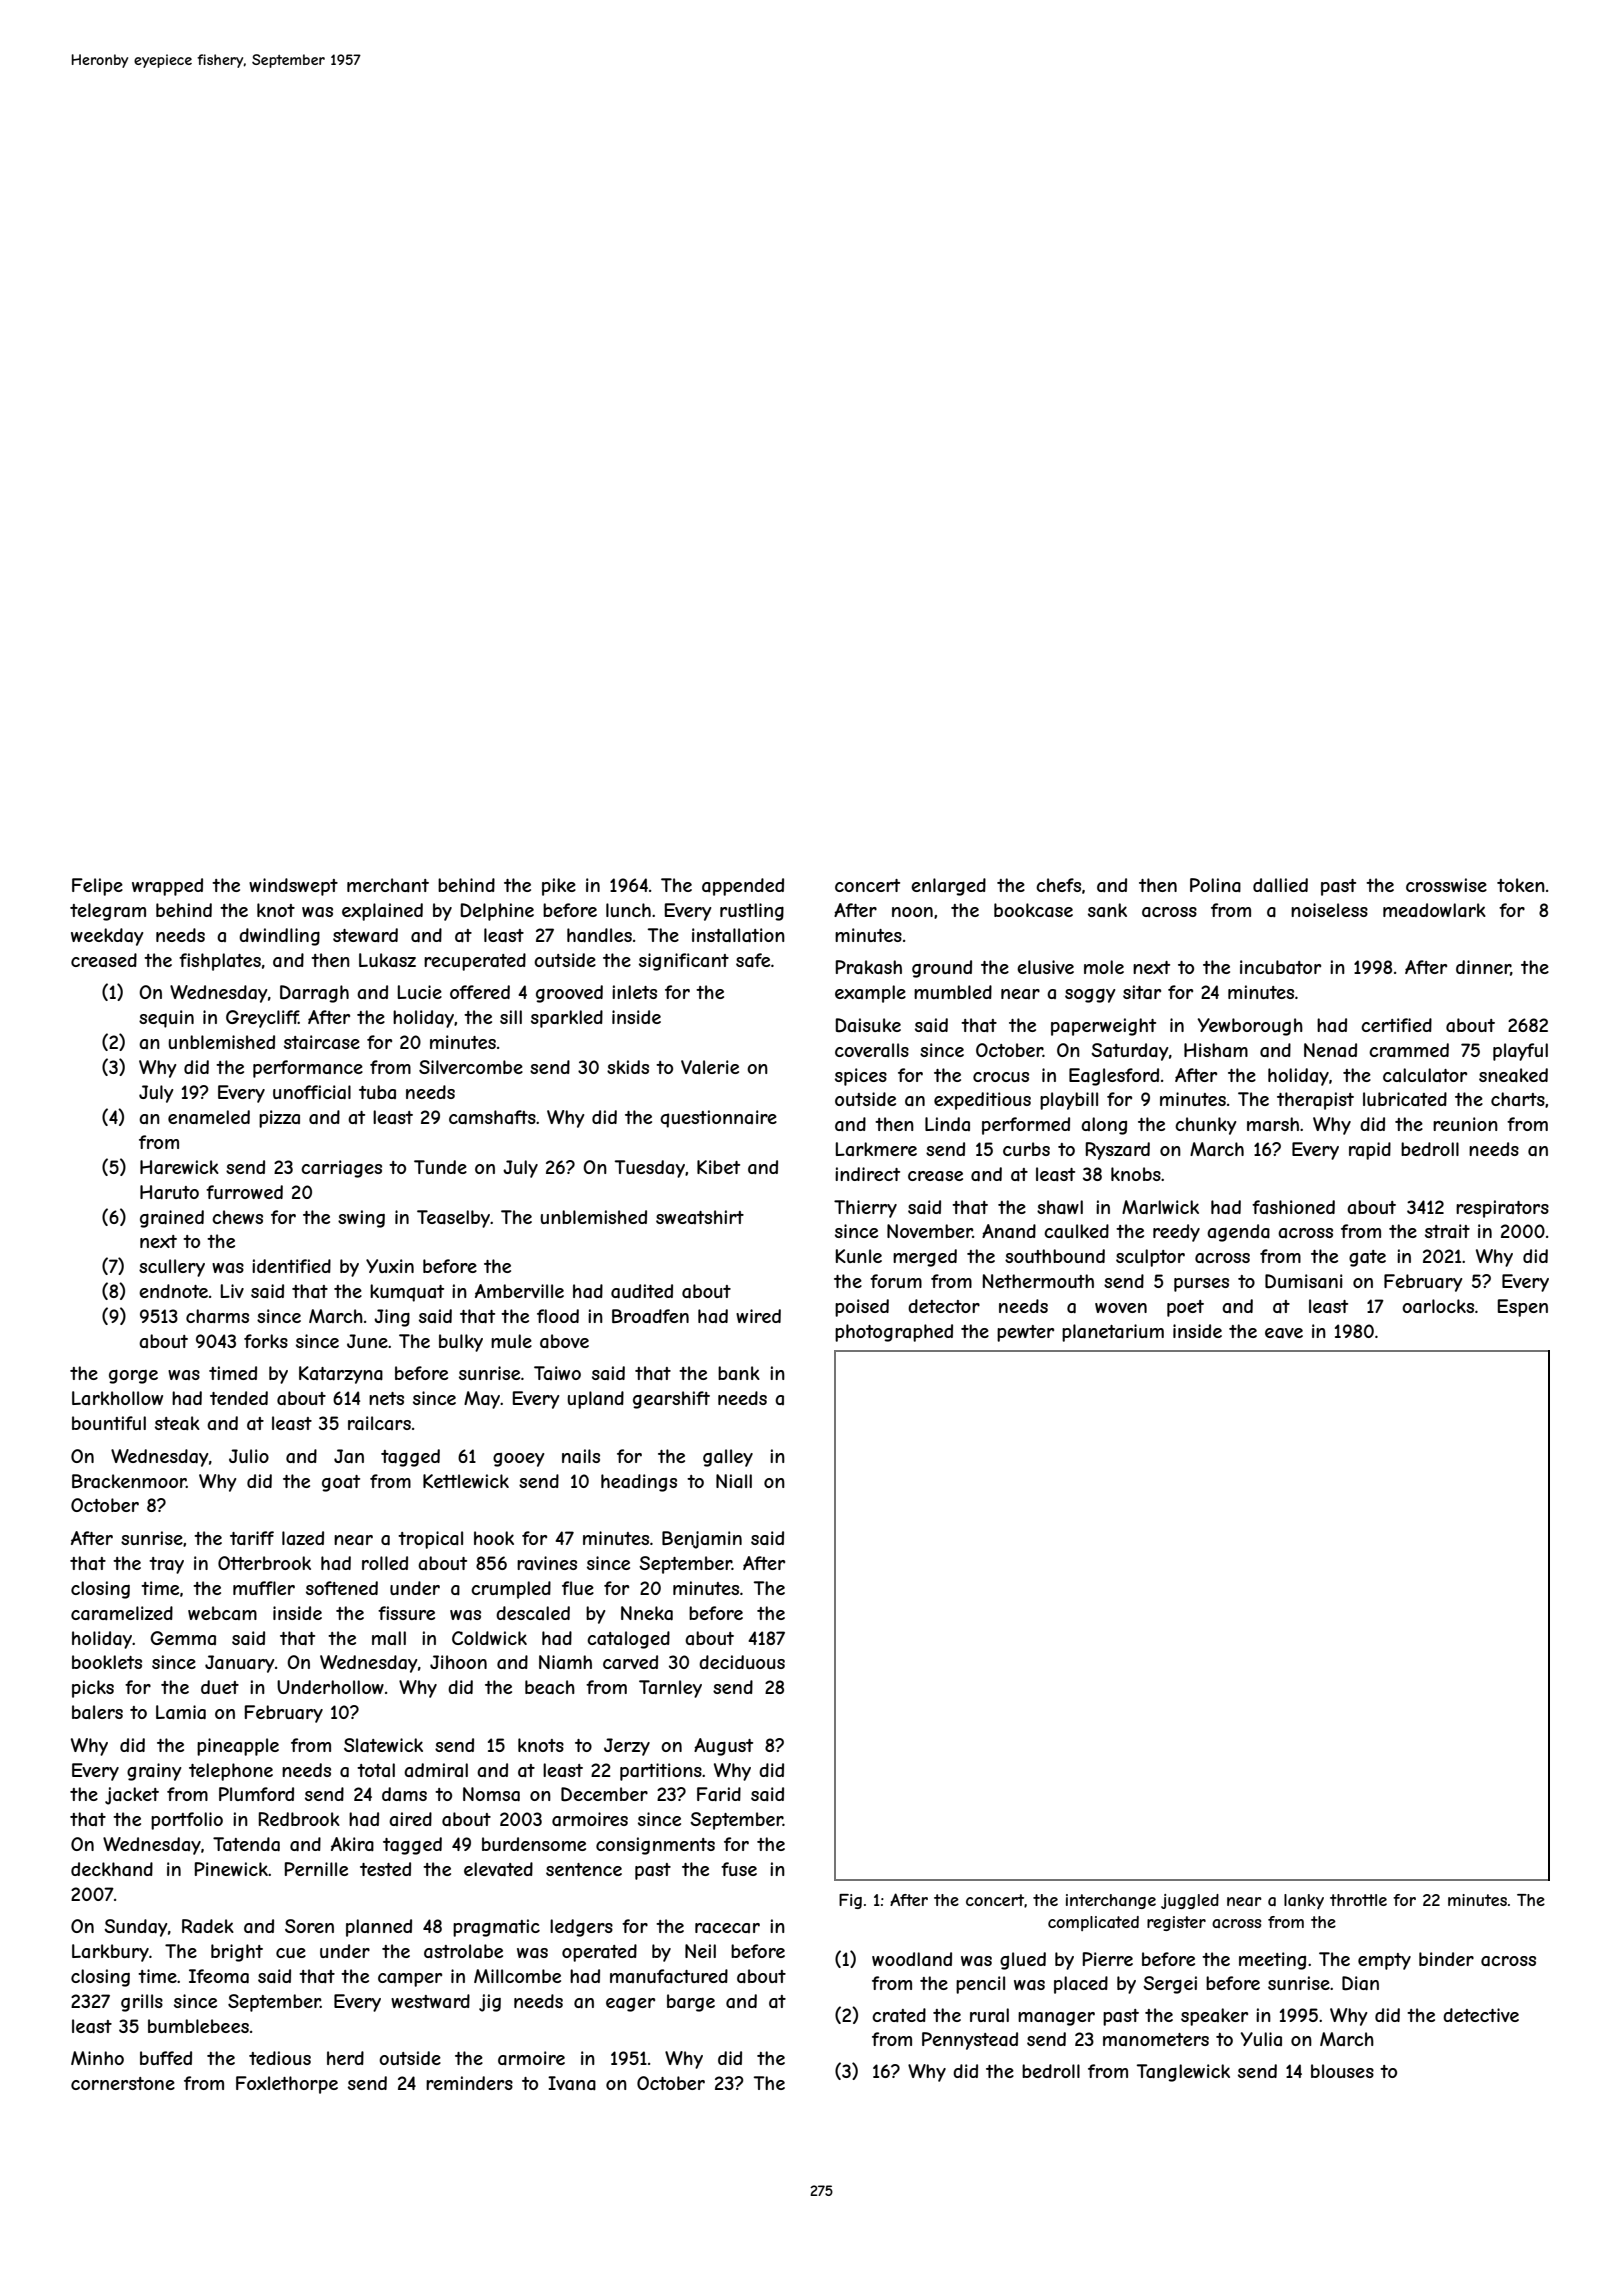 Image resolution: width=1620 pixels, height=2292 pixels. Describe the element at coordinates (630, 2005) in the screenshot. I see `eager` at that location.
